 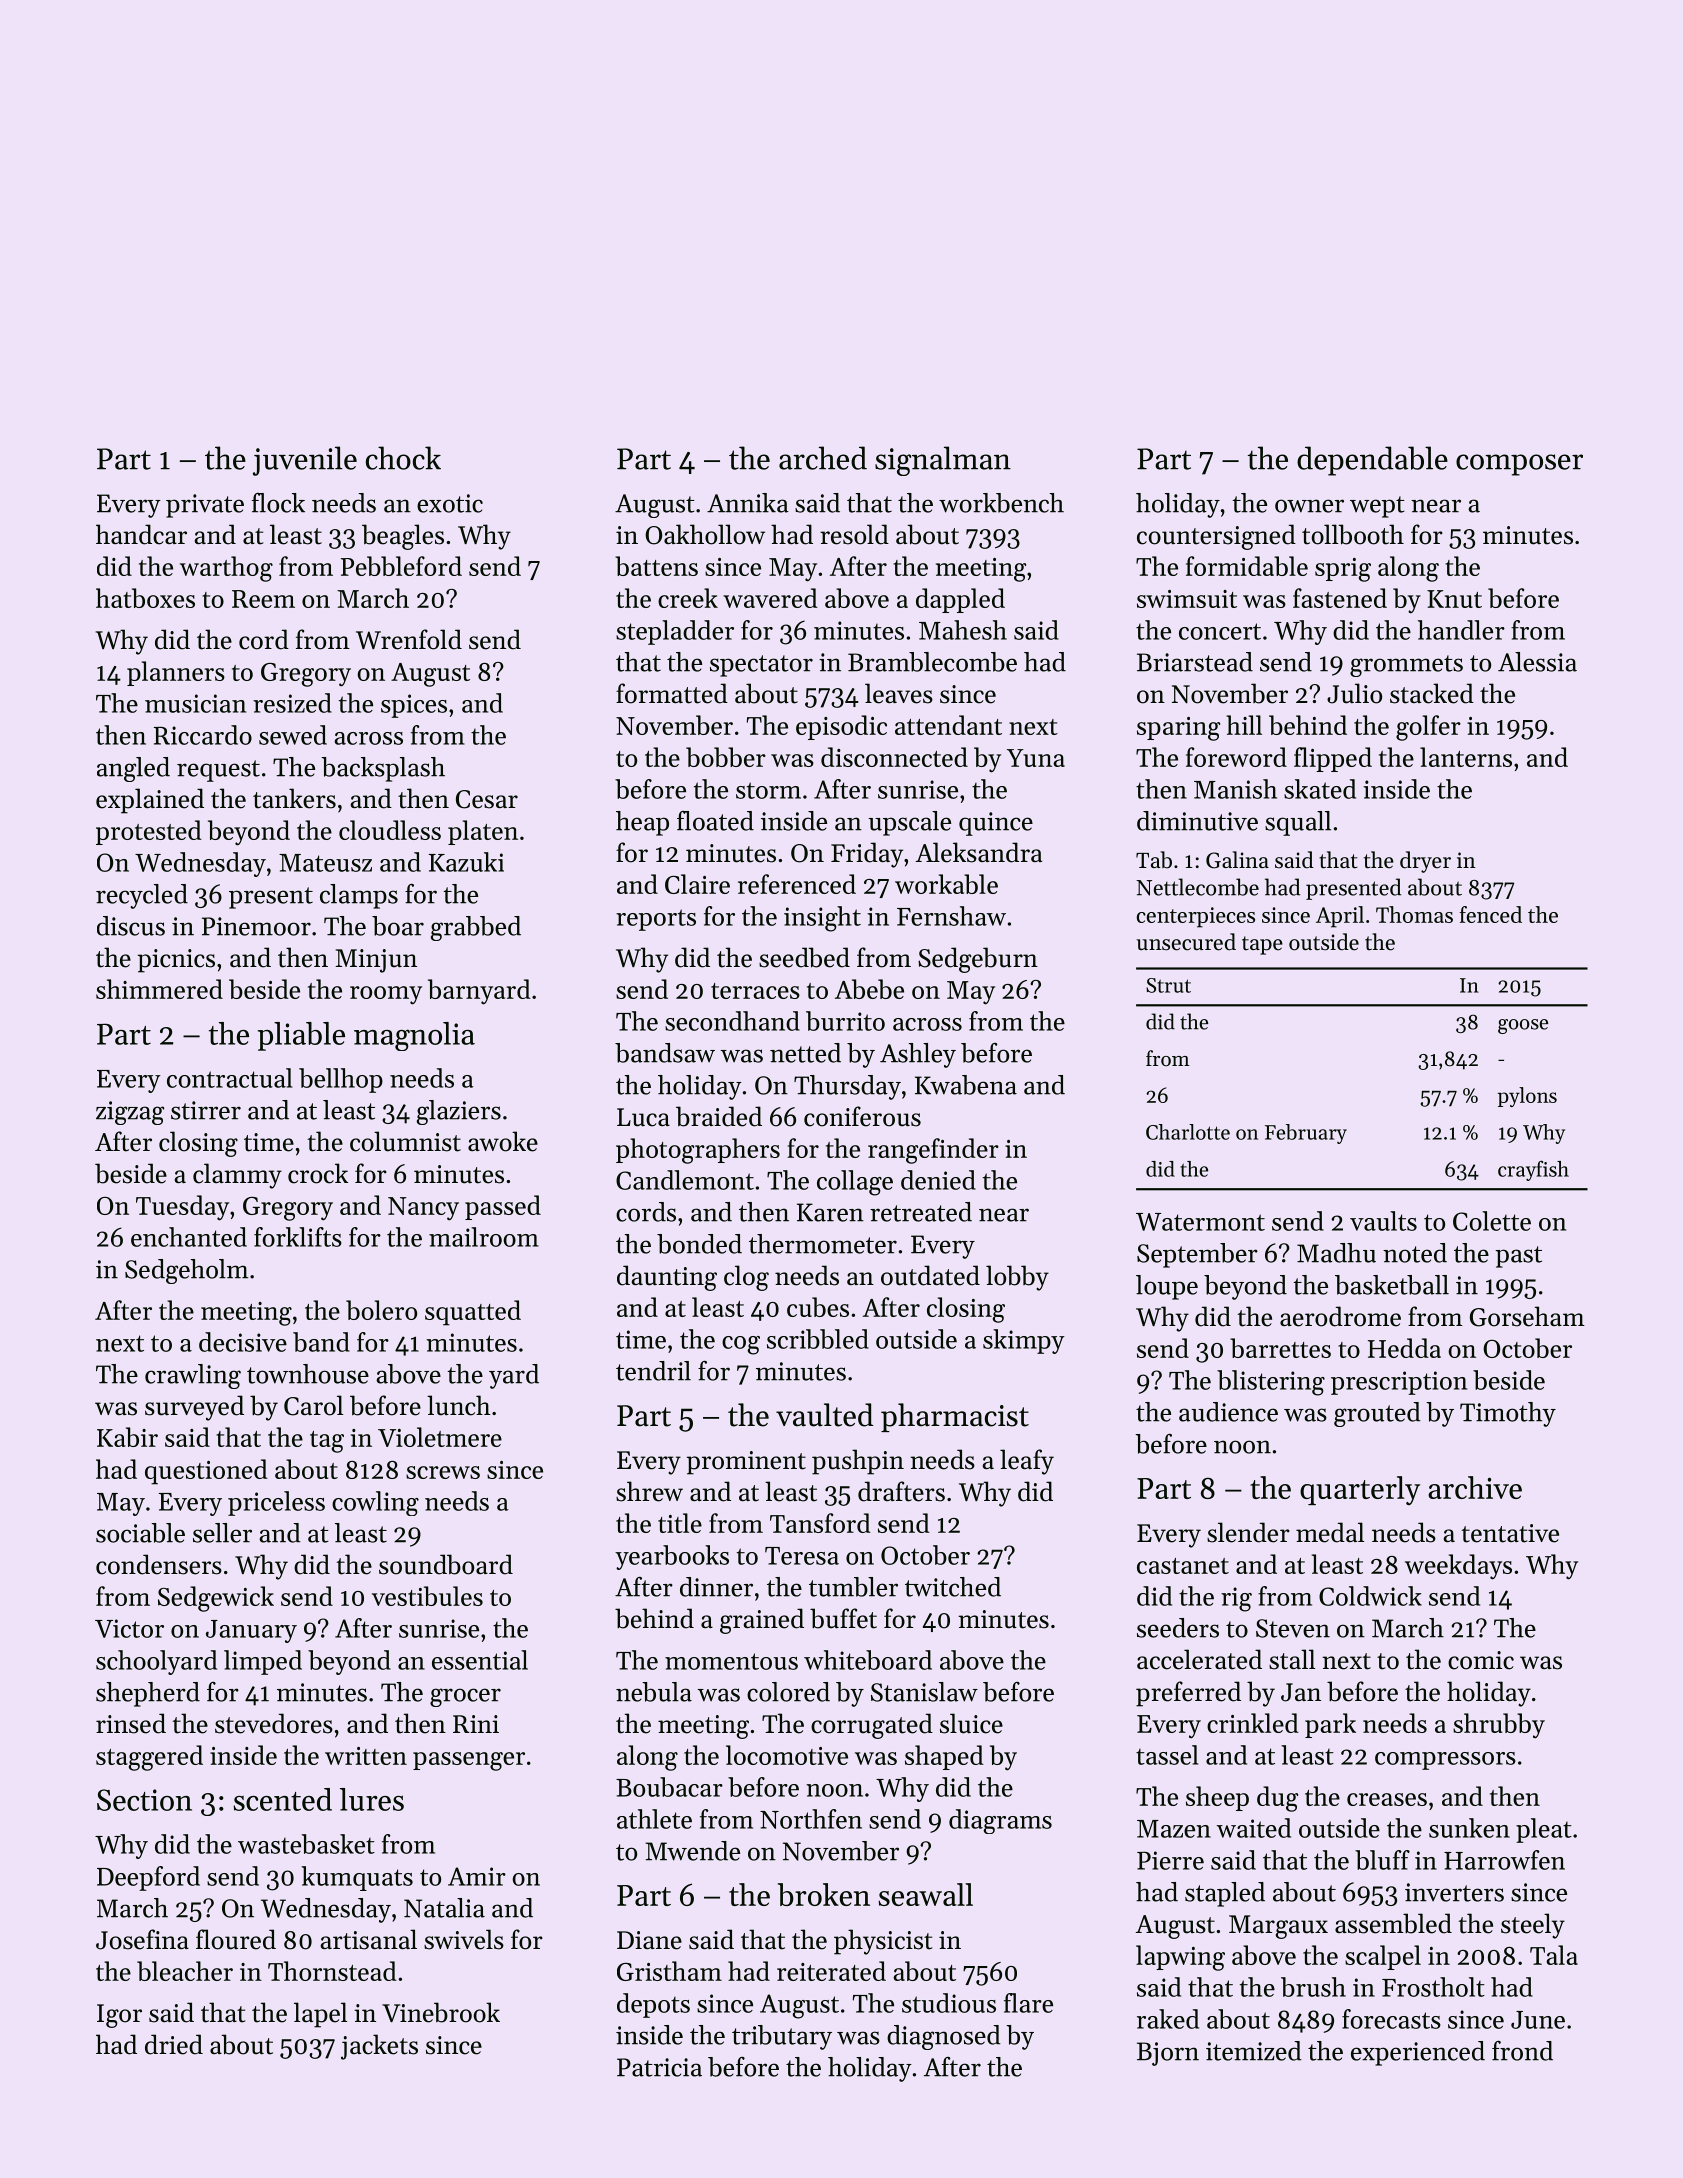 What do you see at coordinates (1490, 914) in the screenshot?
I see `fenced` at bounding box center [1490, 914].
